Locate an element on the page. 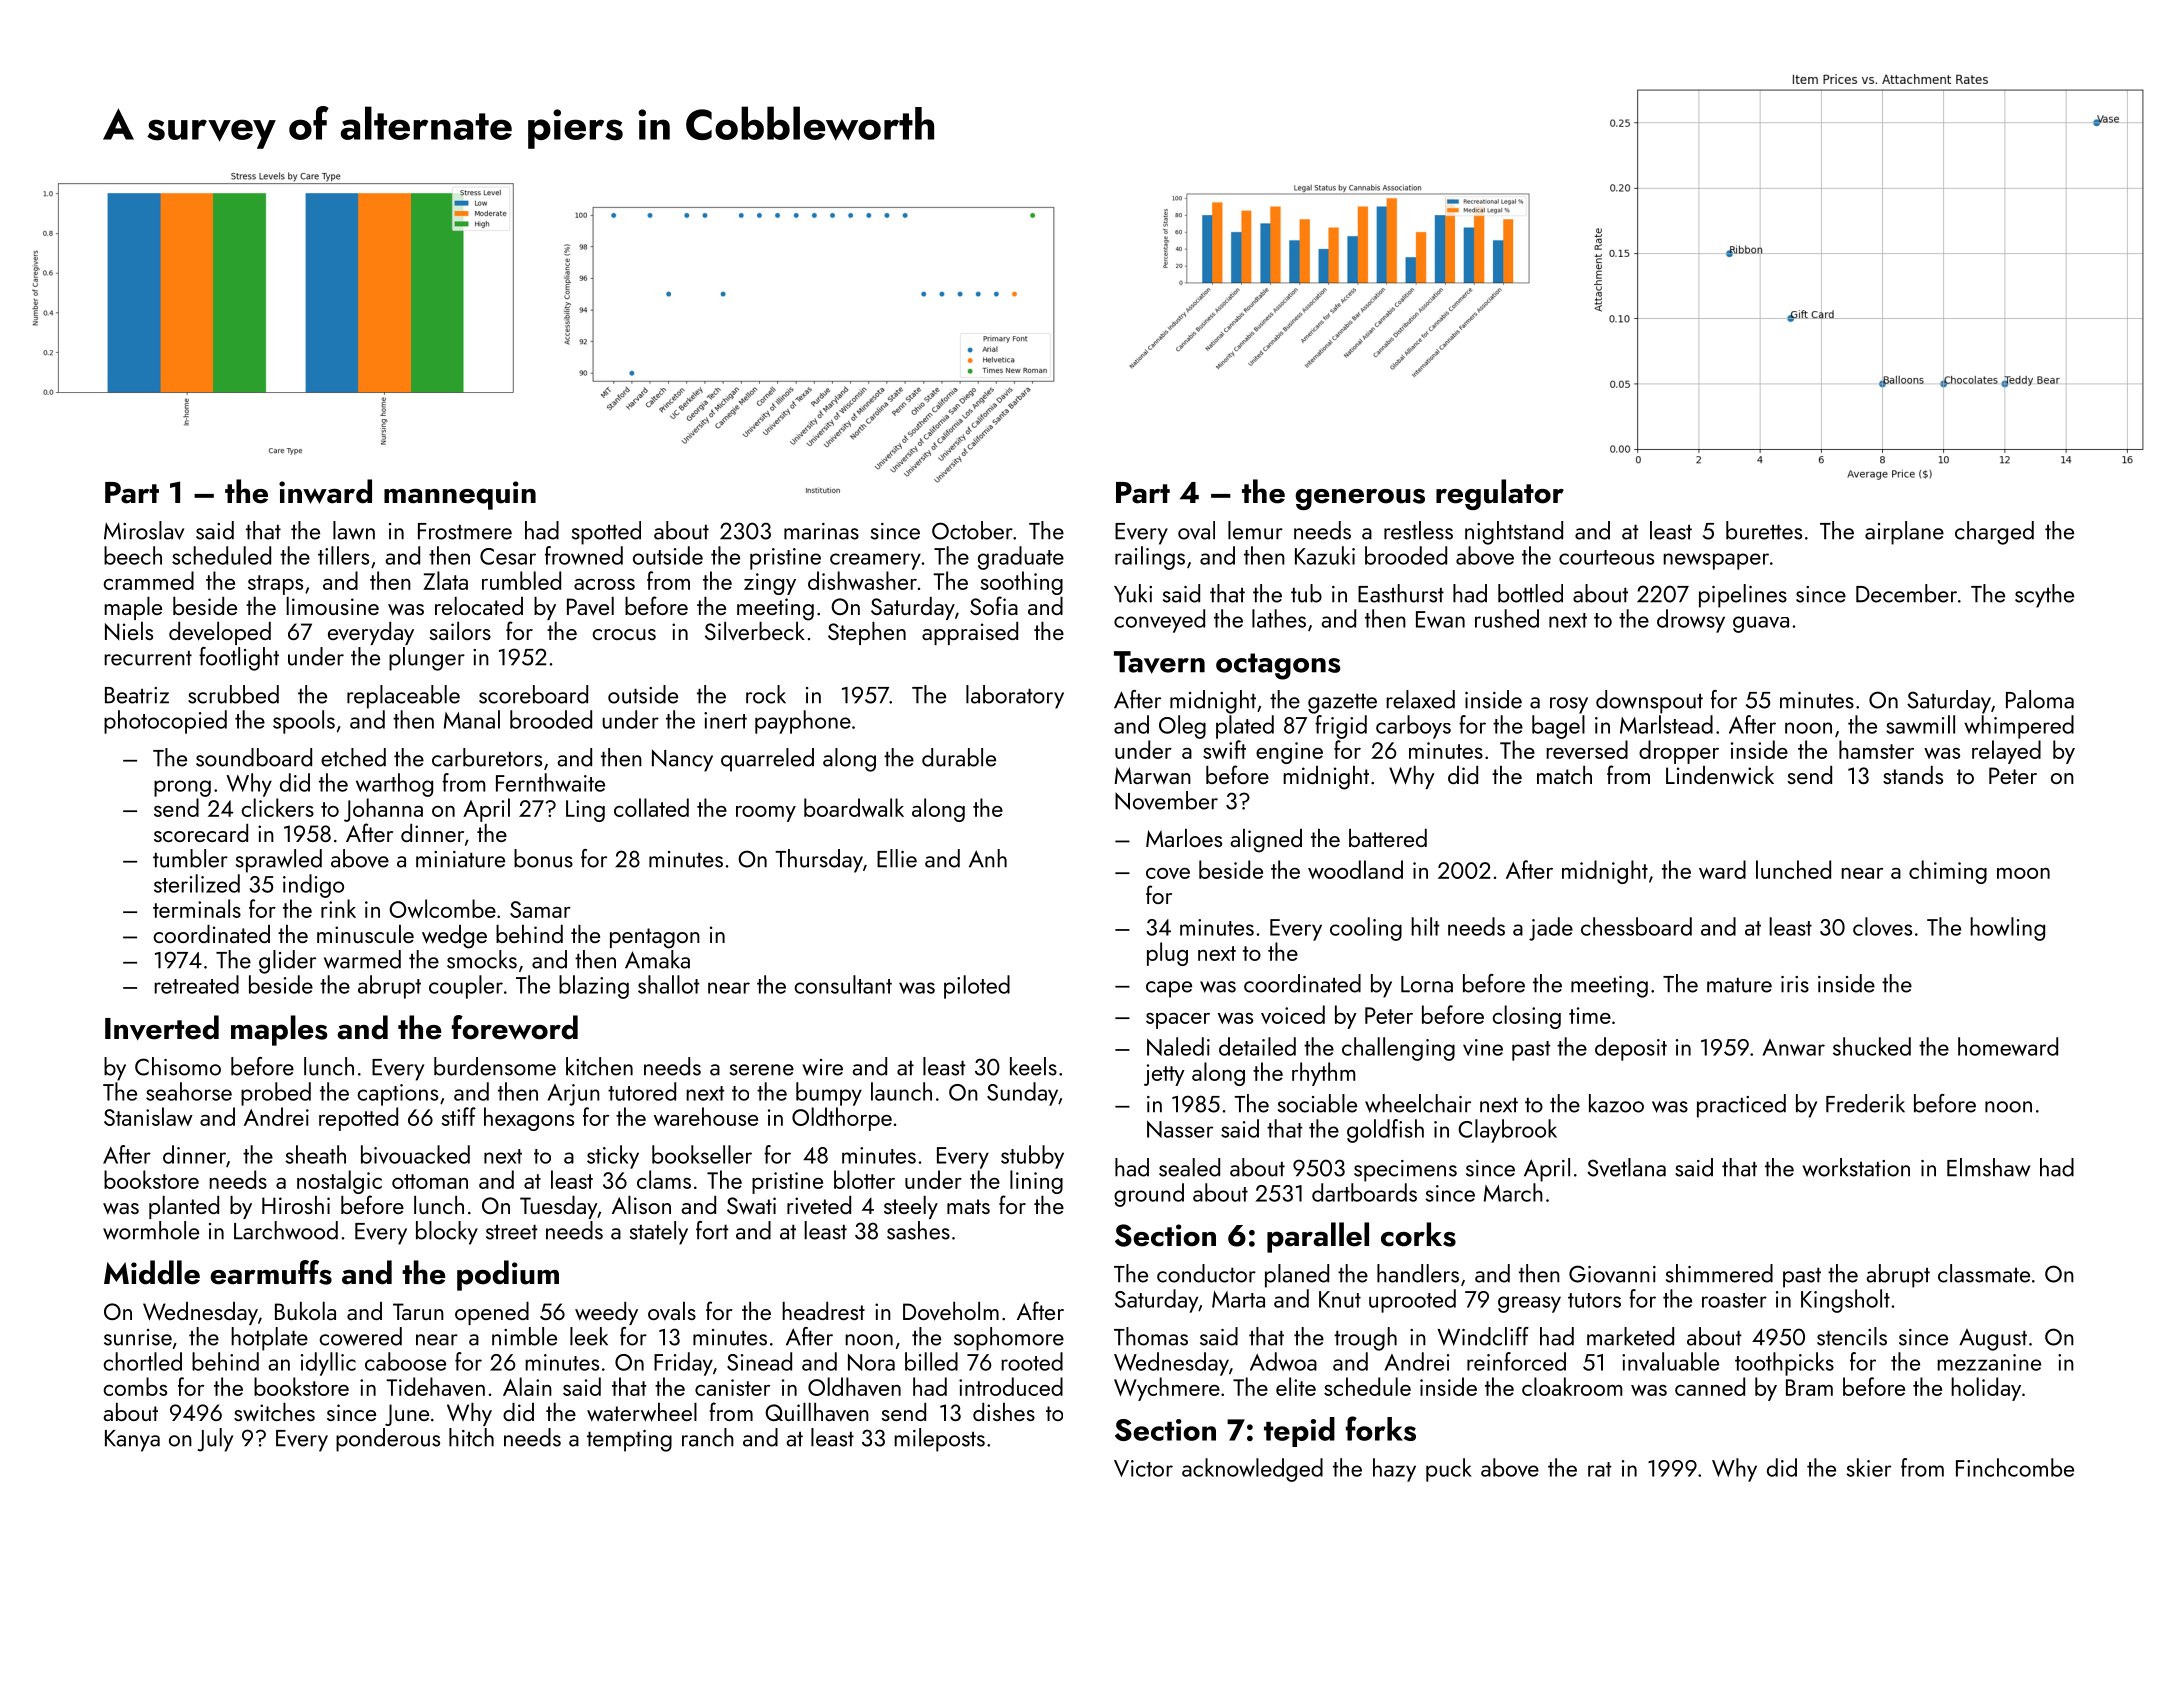 The image size is (2178, 1683). payphone is located at coordinates (803, 722).
